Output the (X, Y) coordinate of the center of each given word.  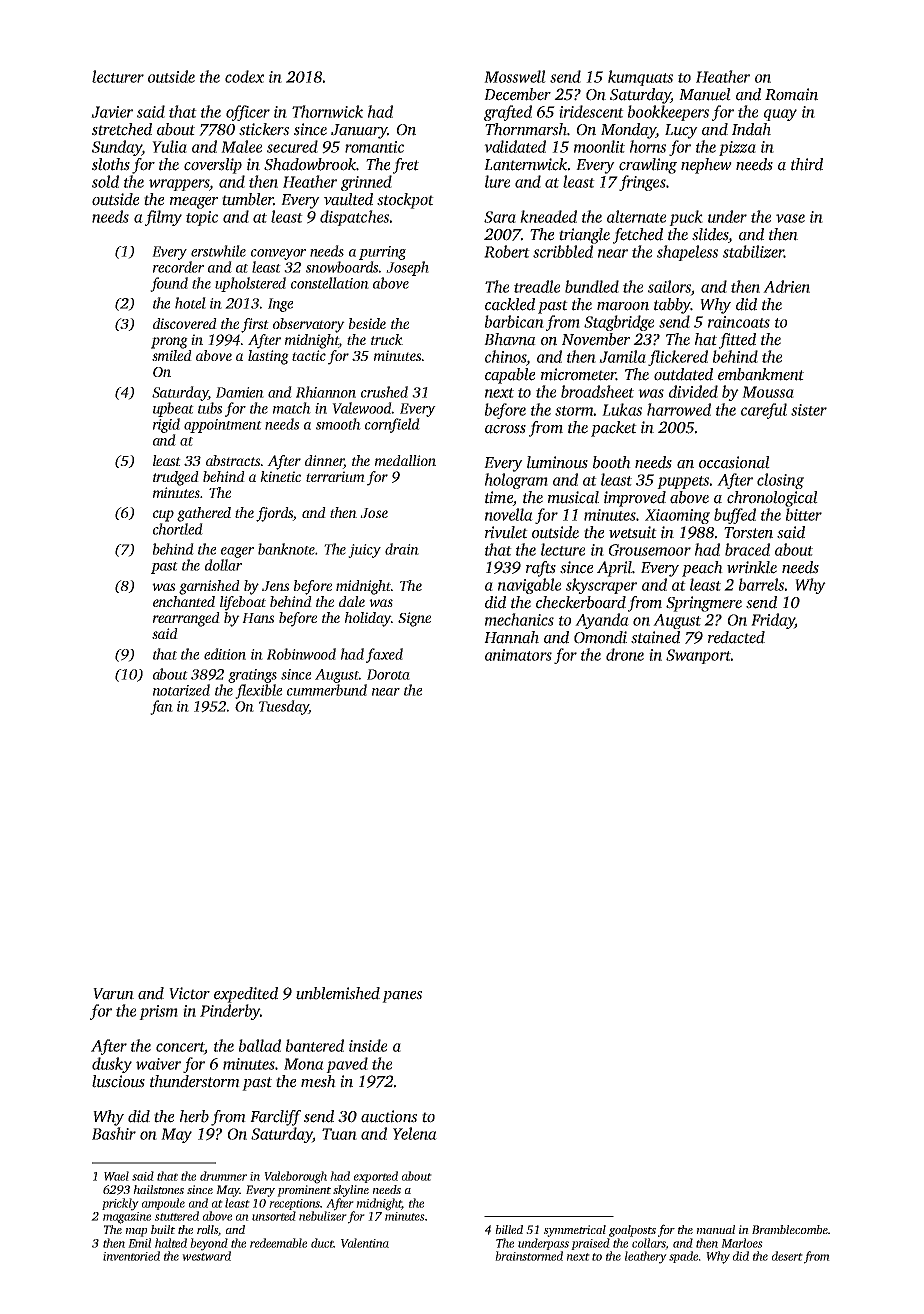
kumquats (640, 78)
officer (248, 113)
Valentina (365, 1243)
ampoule (163, 1204)
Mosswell (515, 76)
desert (787, 1256)
